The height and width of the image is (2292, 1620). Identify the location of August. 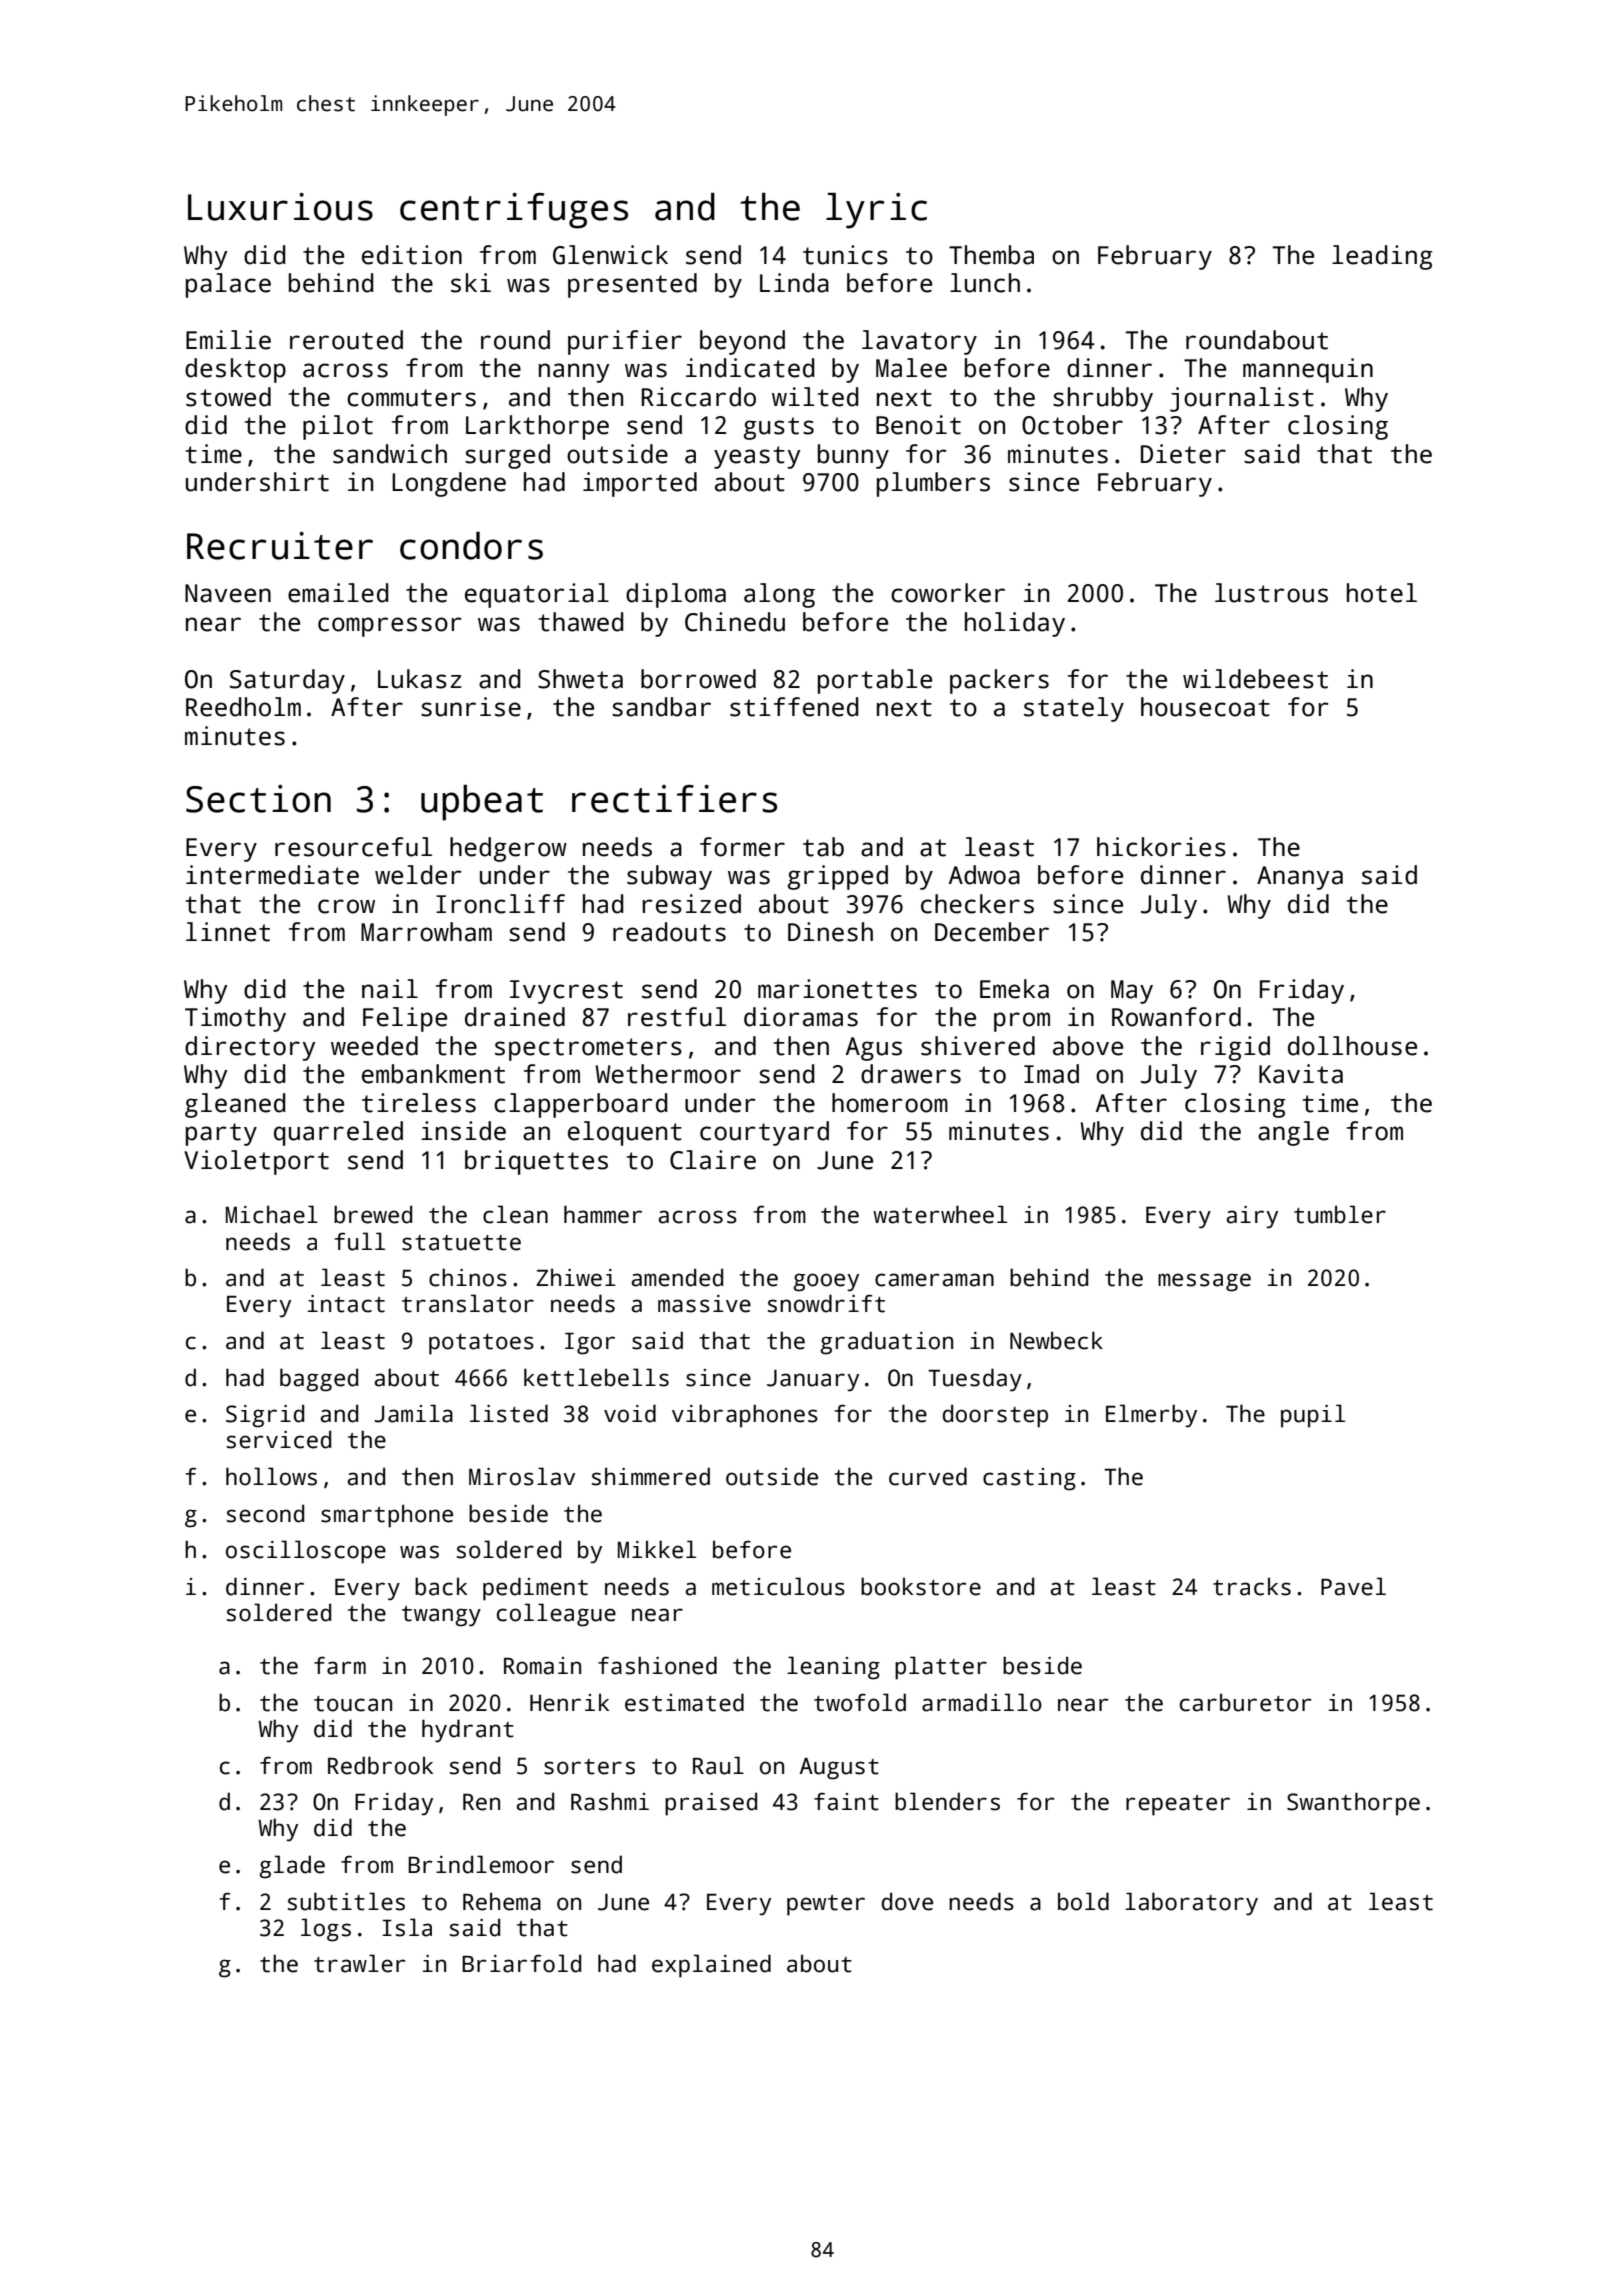
(839, 1769).
